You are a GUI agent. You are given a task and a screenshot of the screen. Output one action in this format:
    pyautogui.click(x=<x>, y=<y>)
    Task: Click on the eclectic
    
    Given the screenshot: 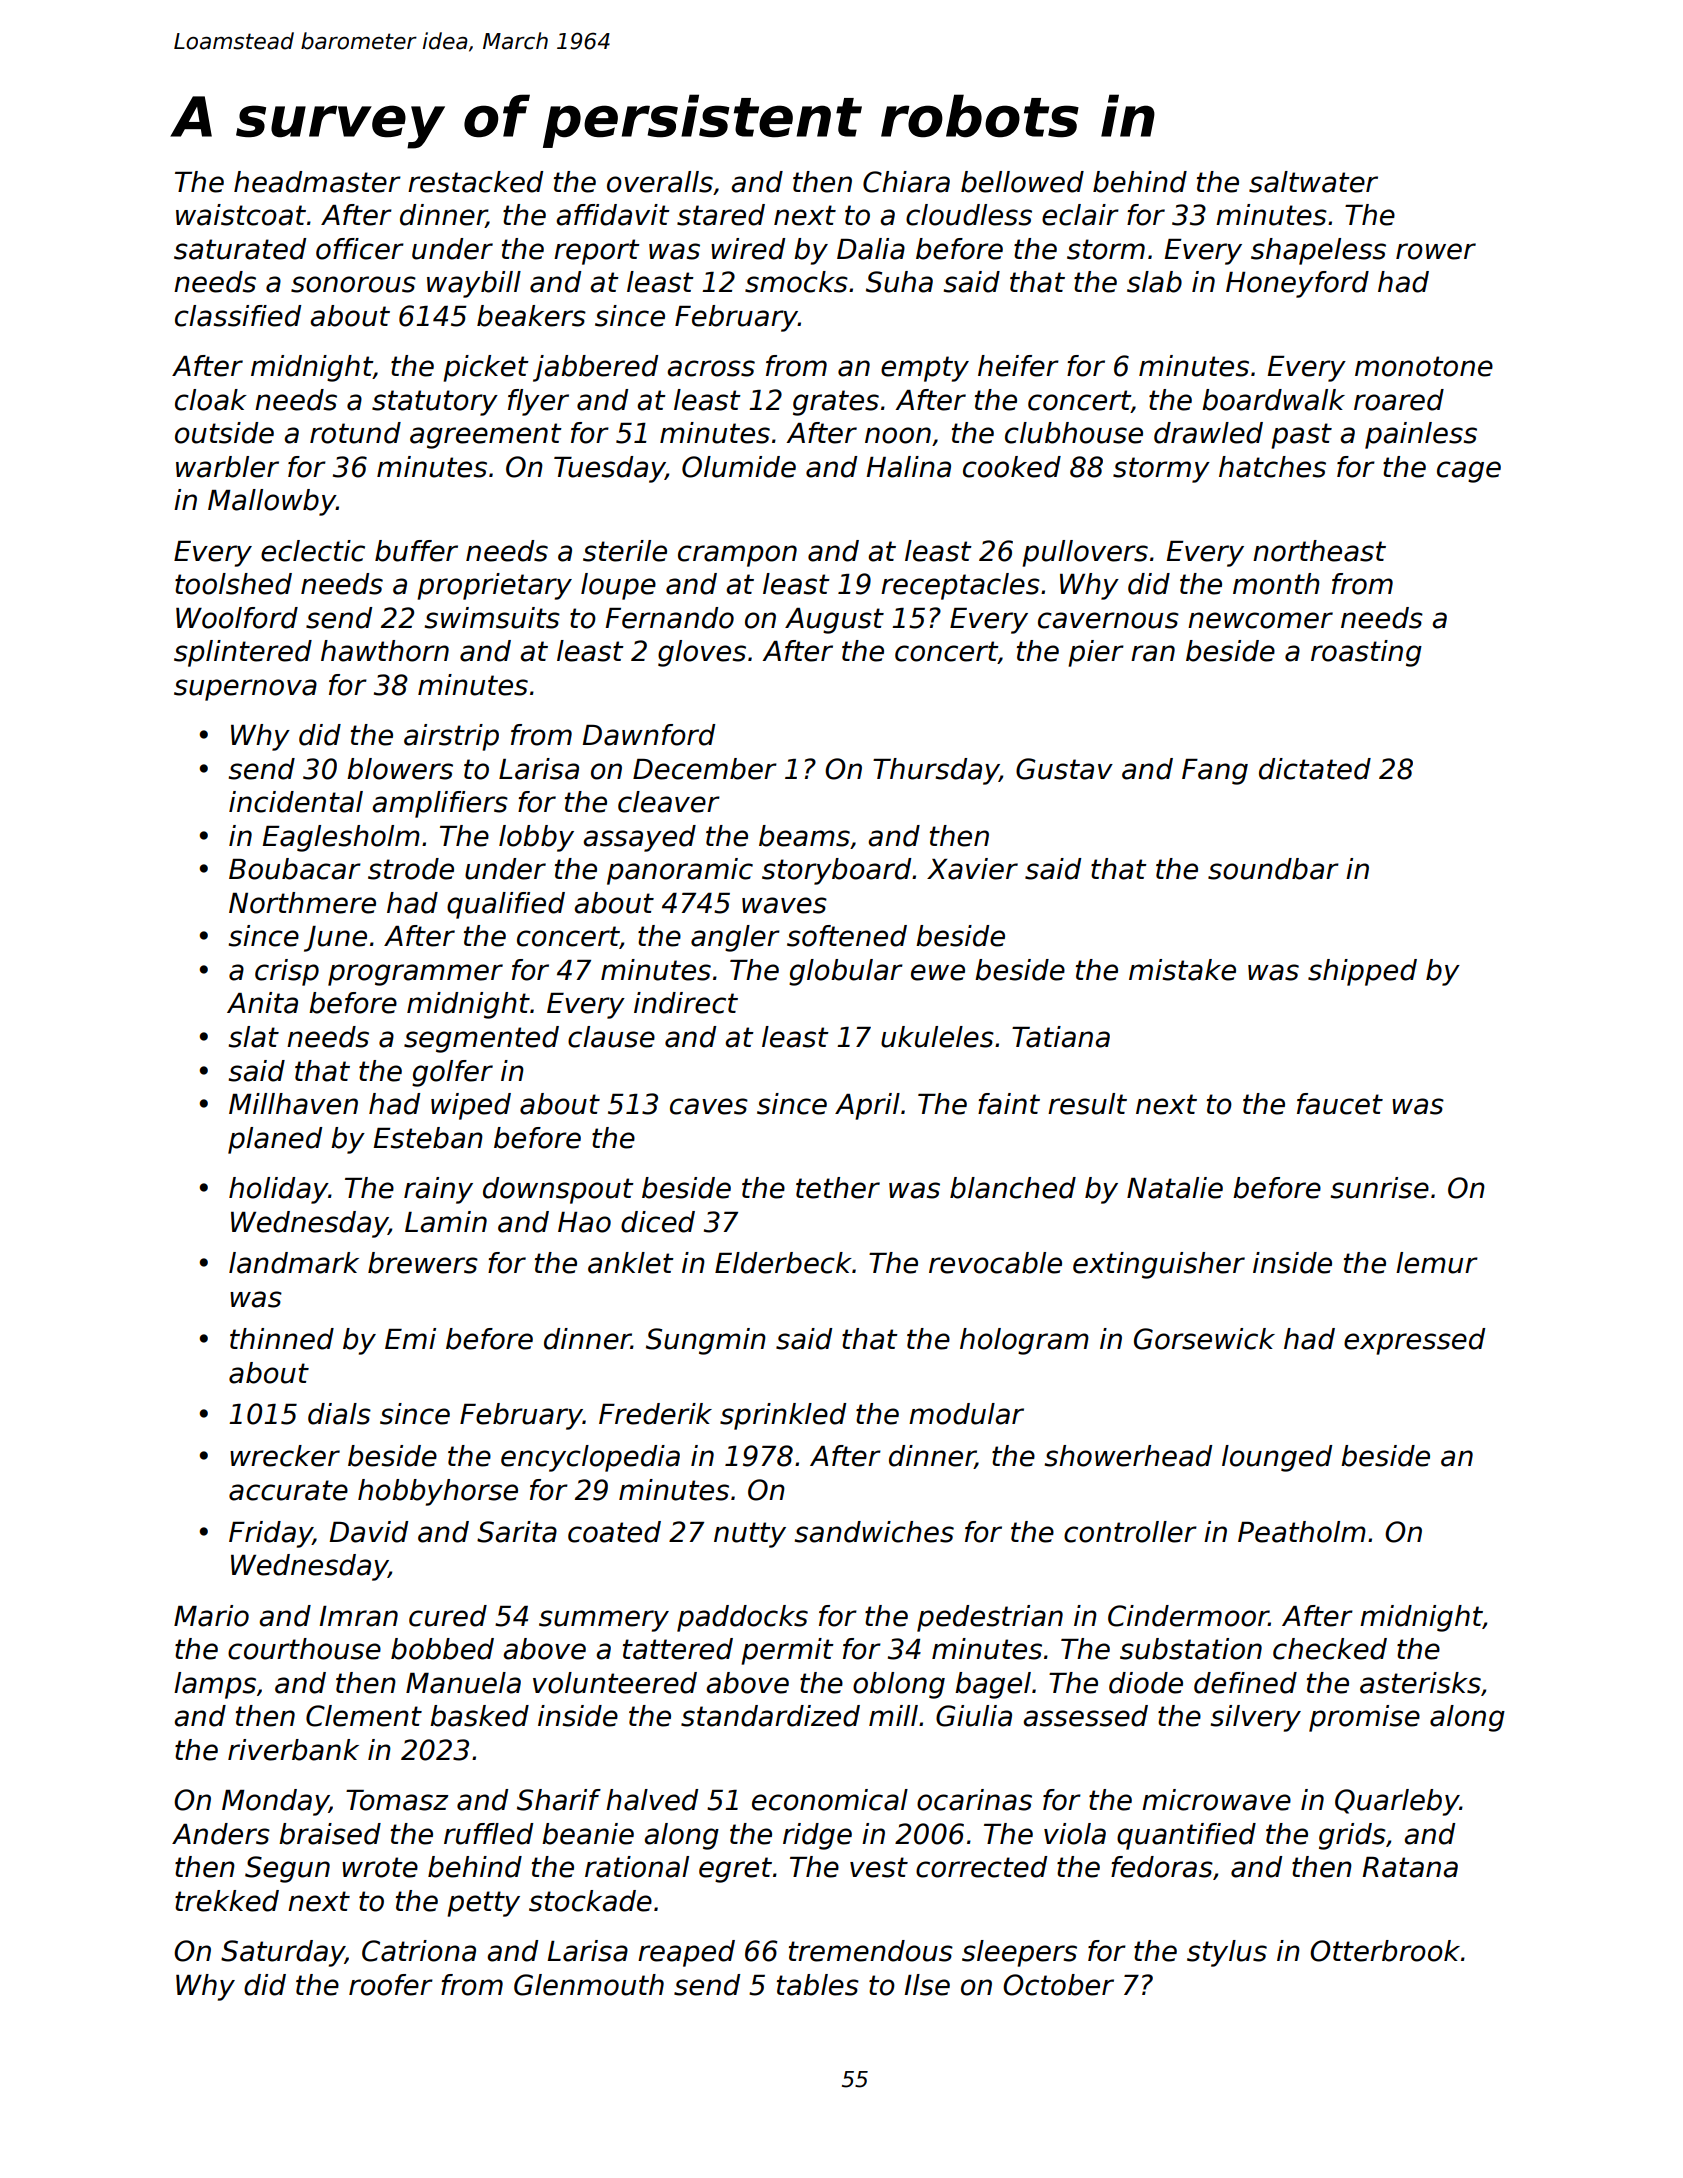 What is the action you would take?
    pyautogui.click(x=313, y=551)
